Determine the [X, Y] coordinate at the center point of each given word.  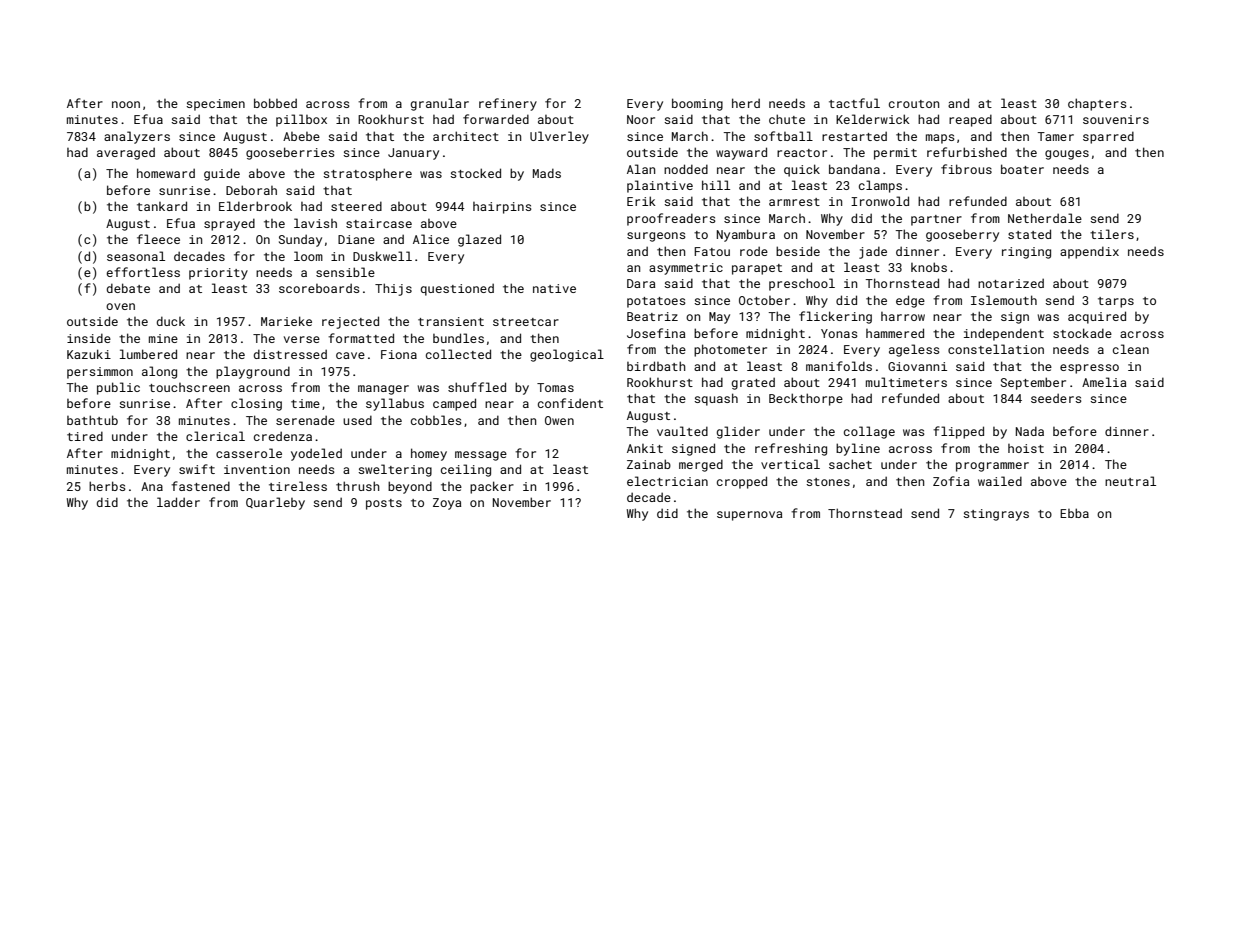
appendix [1089, 252]
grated [753, 383]
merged [701, 465]
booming [697, 104]
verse [302, 339]
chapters [1097, 104]
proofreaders [671, 219]
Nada [1030, 431]
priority [218, 274]
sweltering [395, 470]
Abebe [301, 136]
